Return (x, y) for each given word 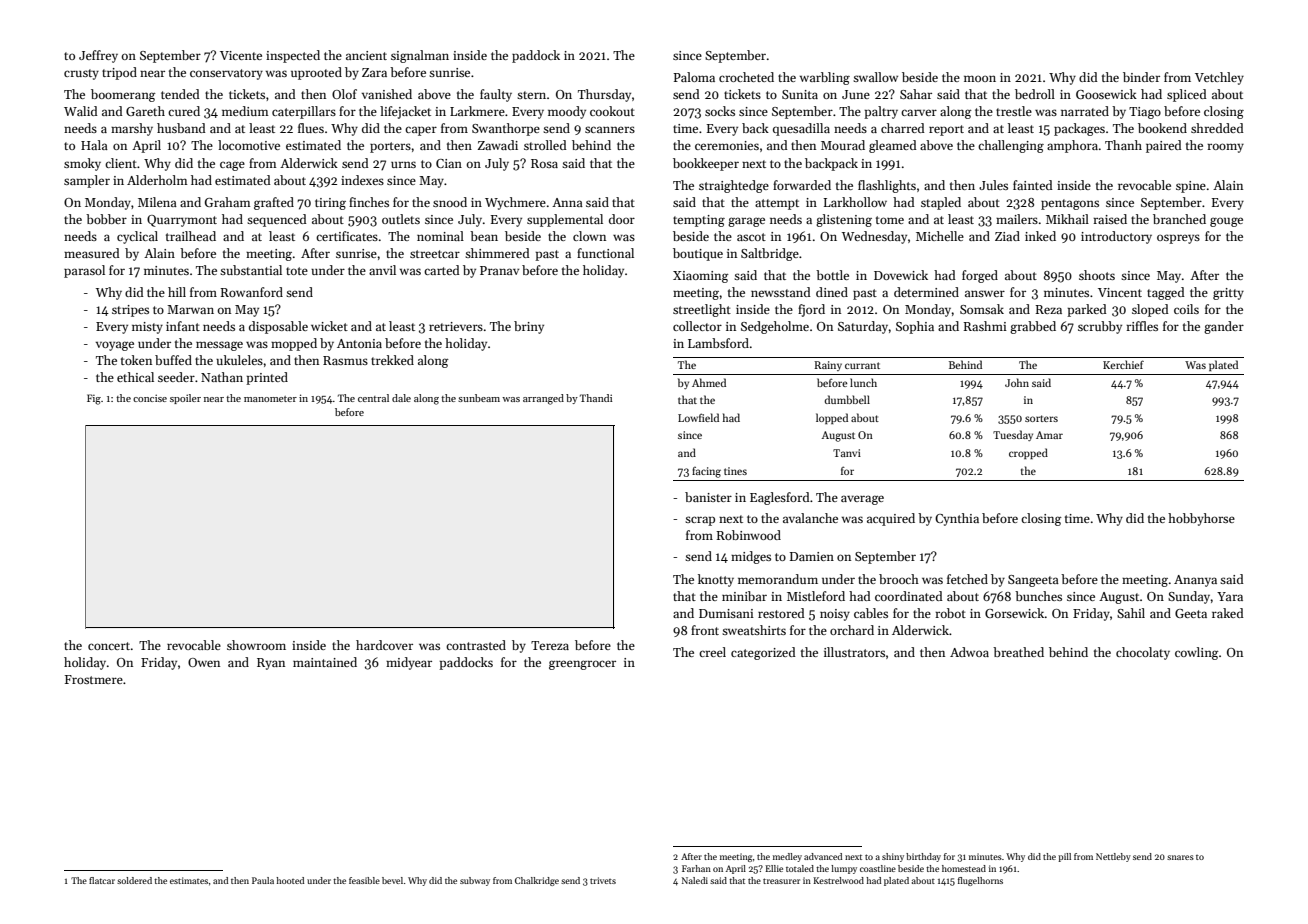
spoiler (185, 399)
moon (980, 78)
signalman (420, 56)
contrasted (476, 645)
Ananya (1195, 581)
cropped (1028, 453)
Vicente (241, 55)
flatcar (102, 880)
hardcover (384, 645)
